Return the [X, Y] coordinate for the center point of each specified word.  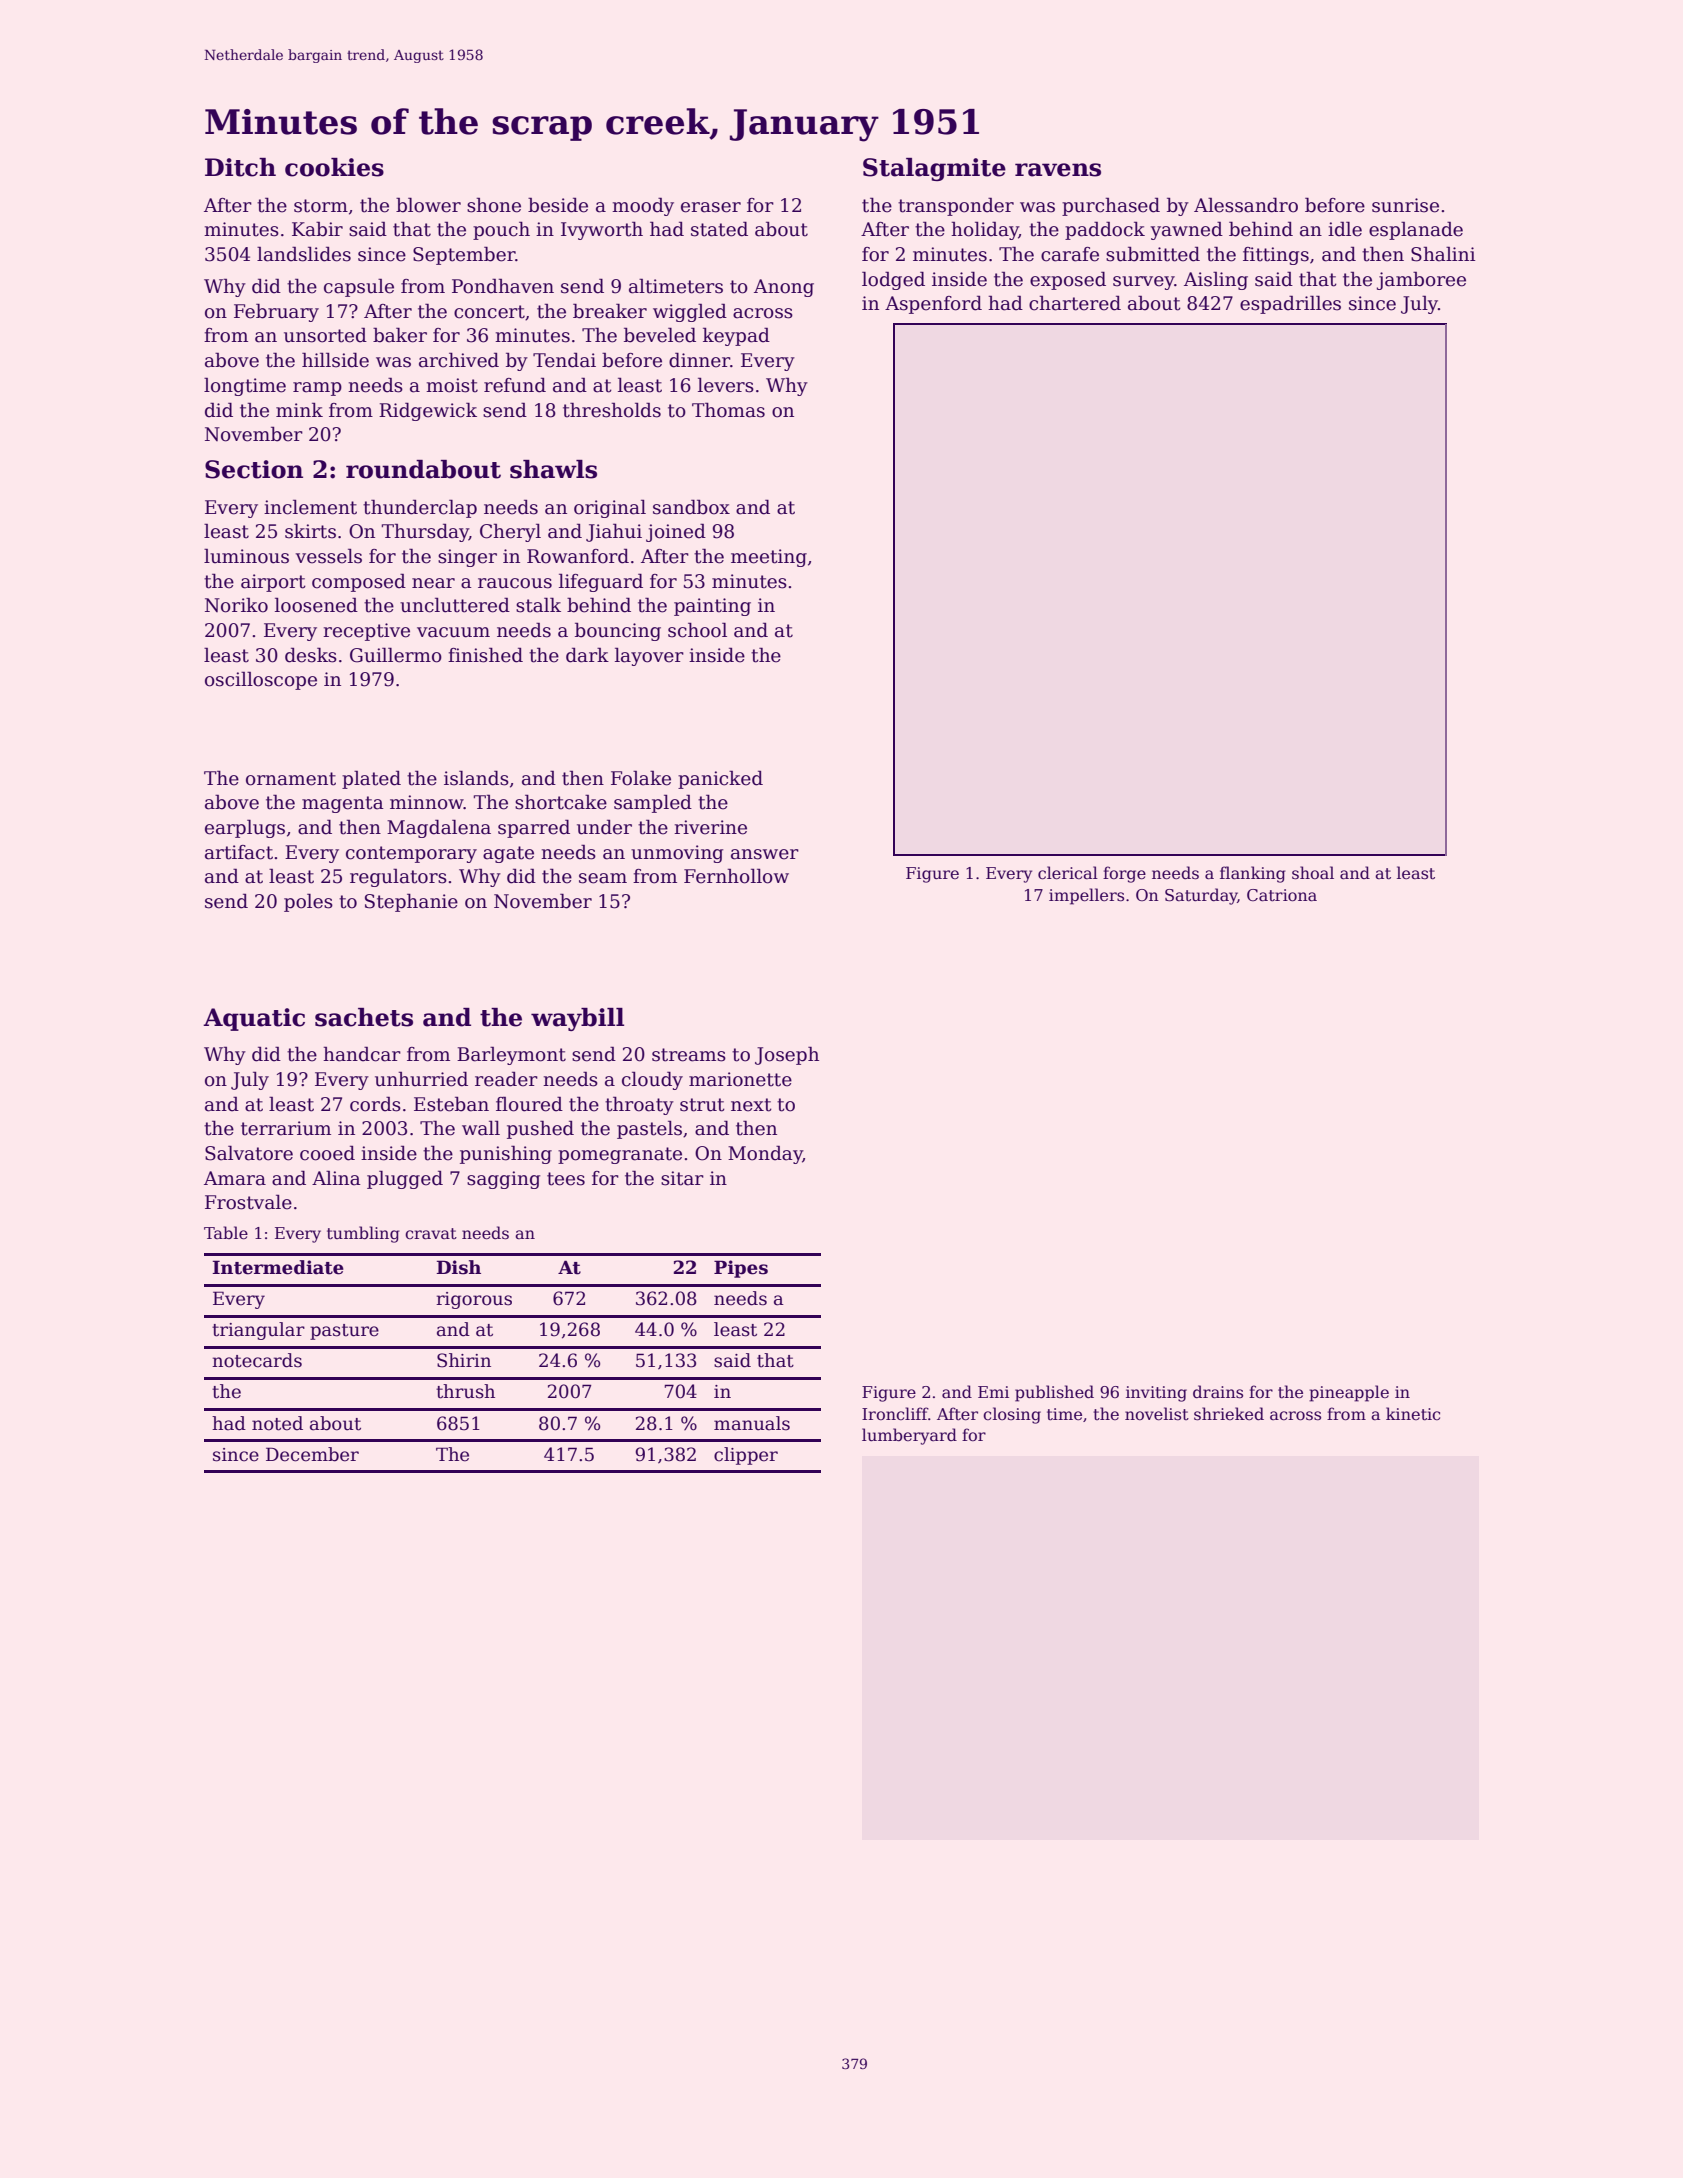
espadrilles [1290, 304]
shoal [1313, 873]
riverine [710, 827]
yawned [1186, 230]
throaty [639, 1105]
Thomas [728, 410]
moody [643, 206]
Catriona [1282, 895]
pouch [501, 230]
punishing [506, 1155]
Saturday [1201, 896]
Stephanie [411, 902]
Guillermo [396, 655]
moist [452, 385]
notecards [257, 1360]
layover [649, 656]
